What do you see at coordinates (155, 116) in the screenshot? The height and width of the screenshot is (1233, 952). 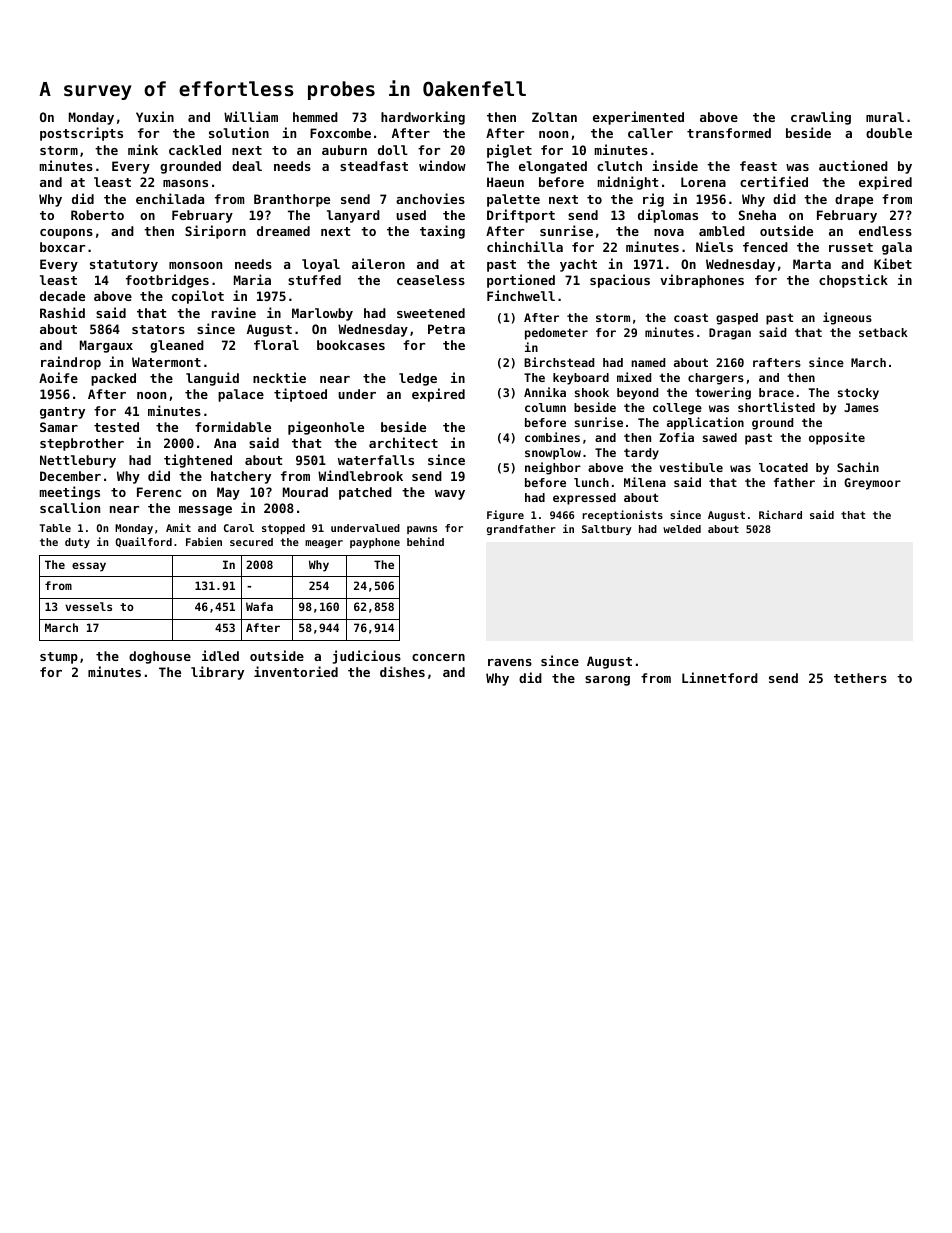 I see `Yuxin` at bounding box center [155, 116].
